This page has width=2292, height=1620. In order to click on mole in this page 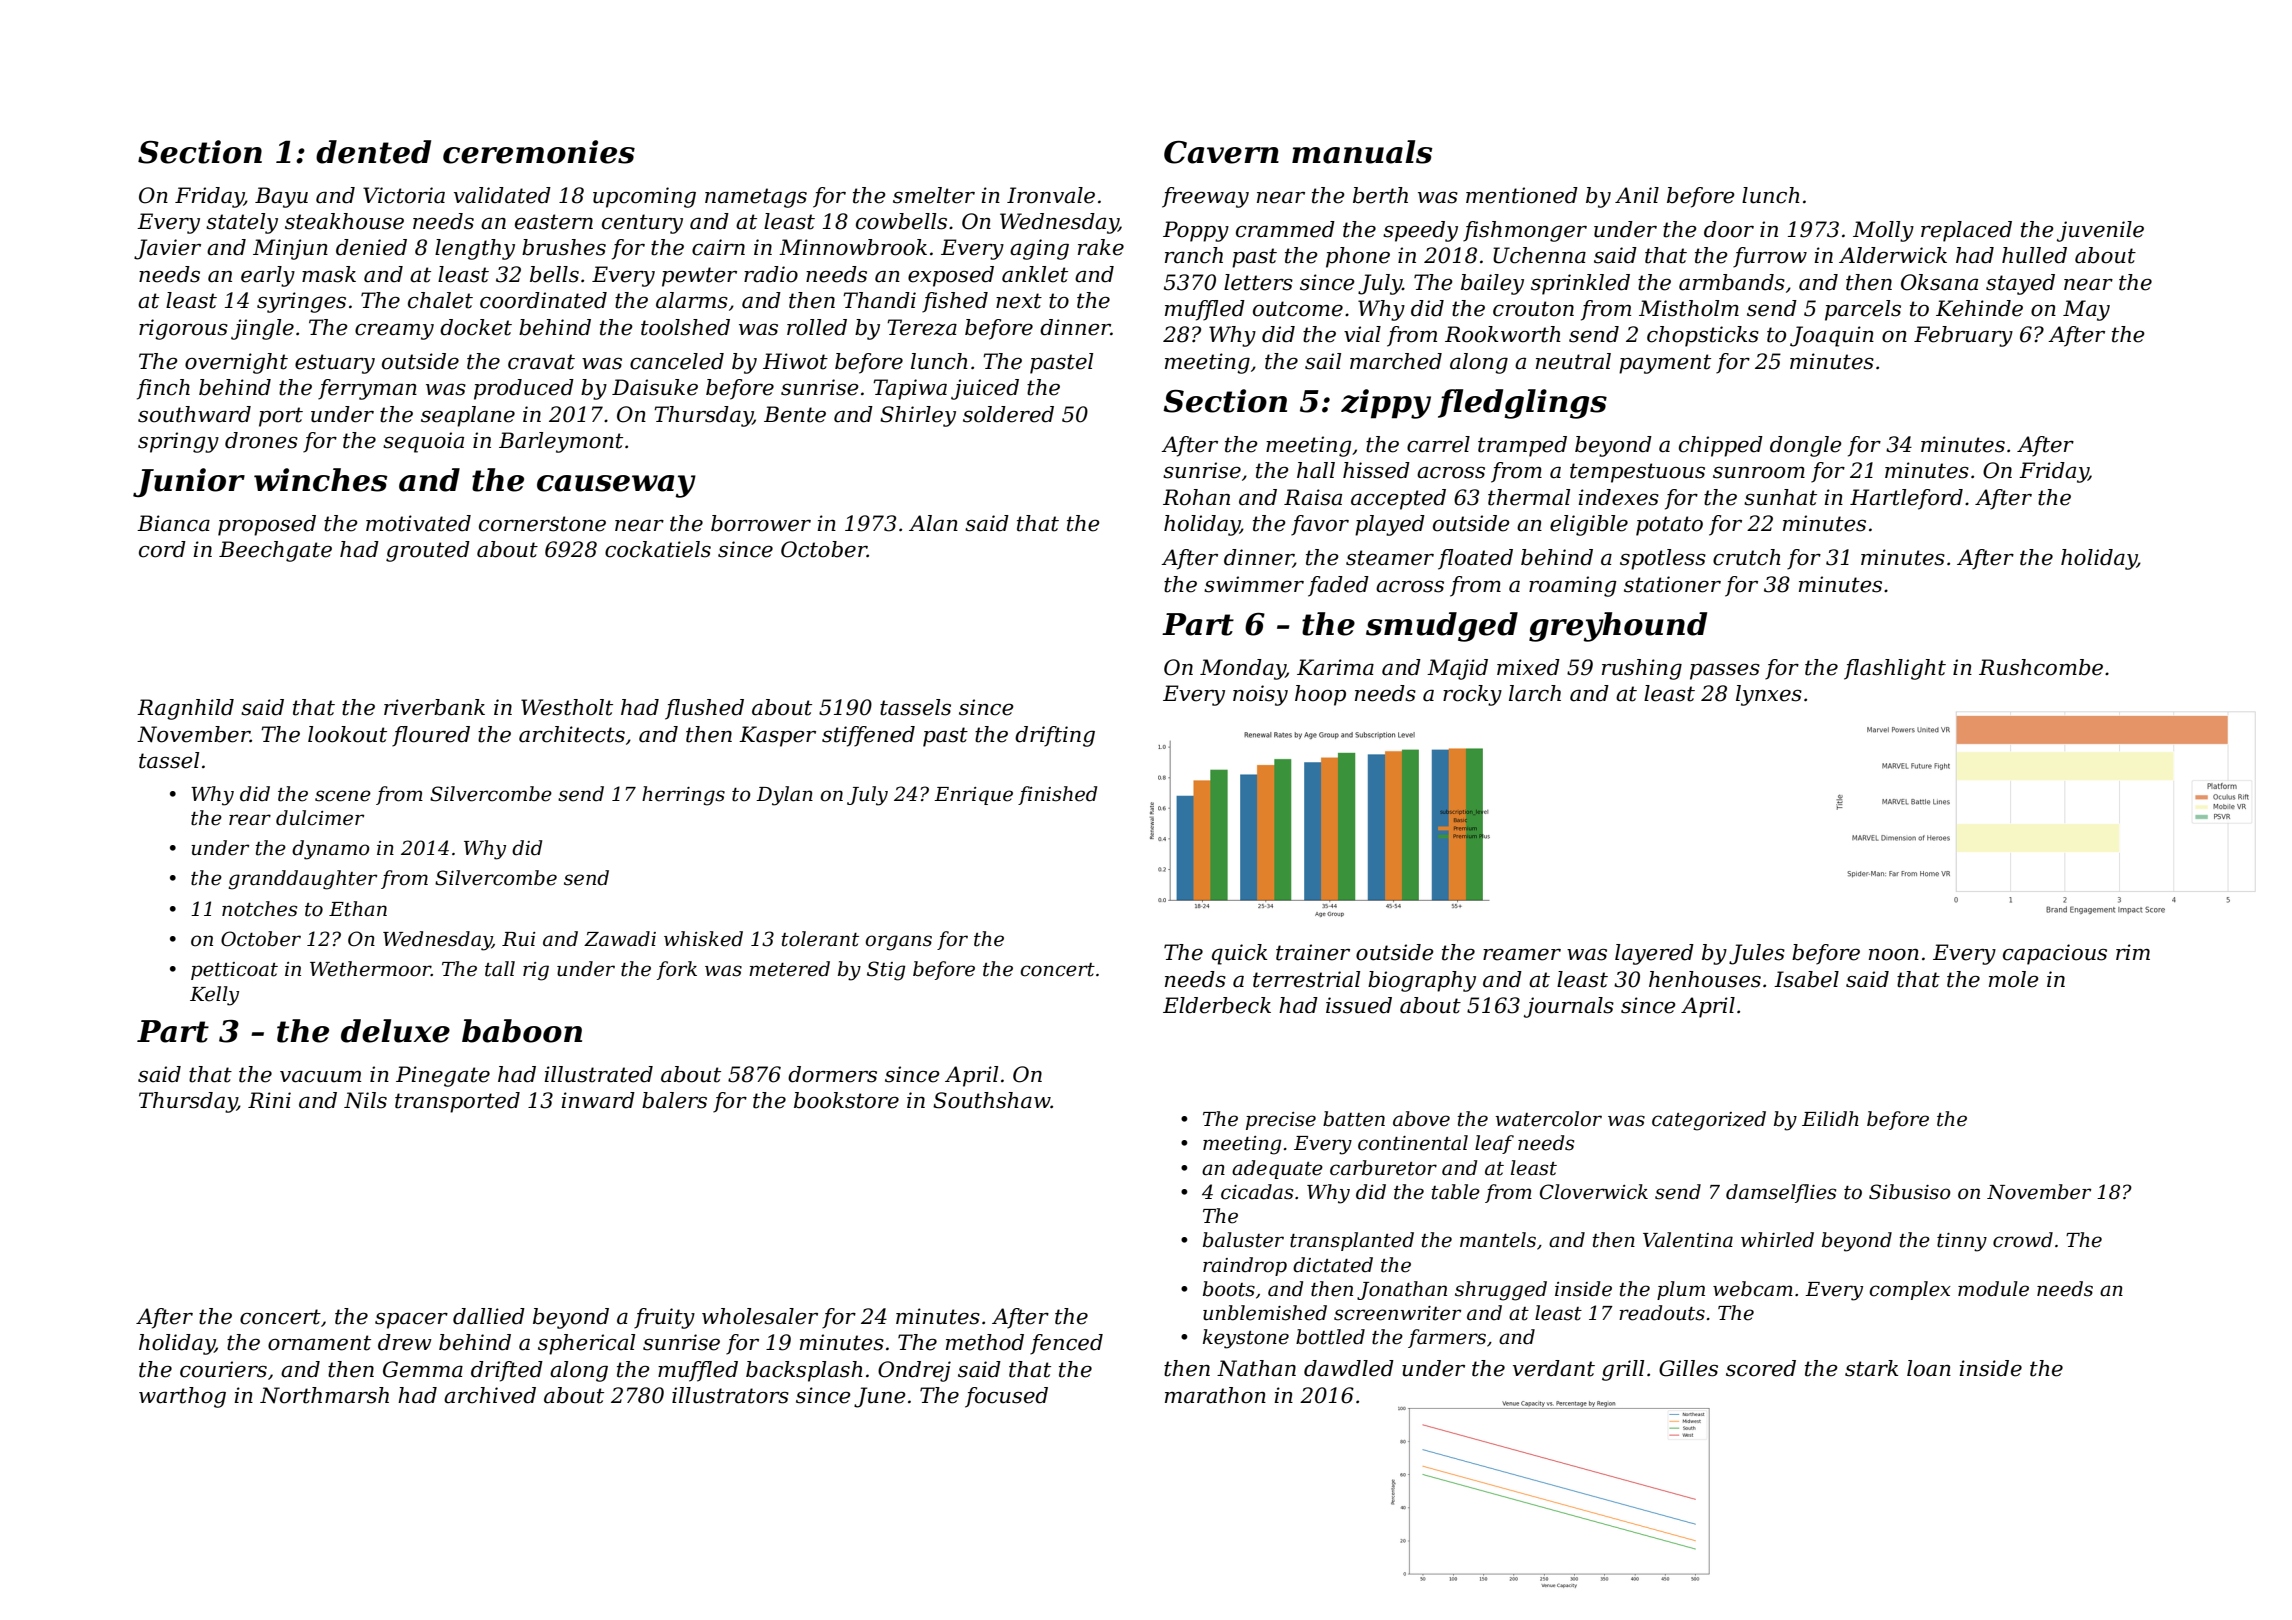, I will do `click(2014, 979)`.
